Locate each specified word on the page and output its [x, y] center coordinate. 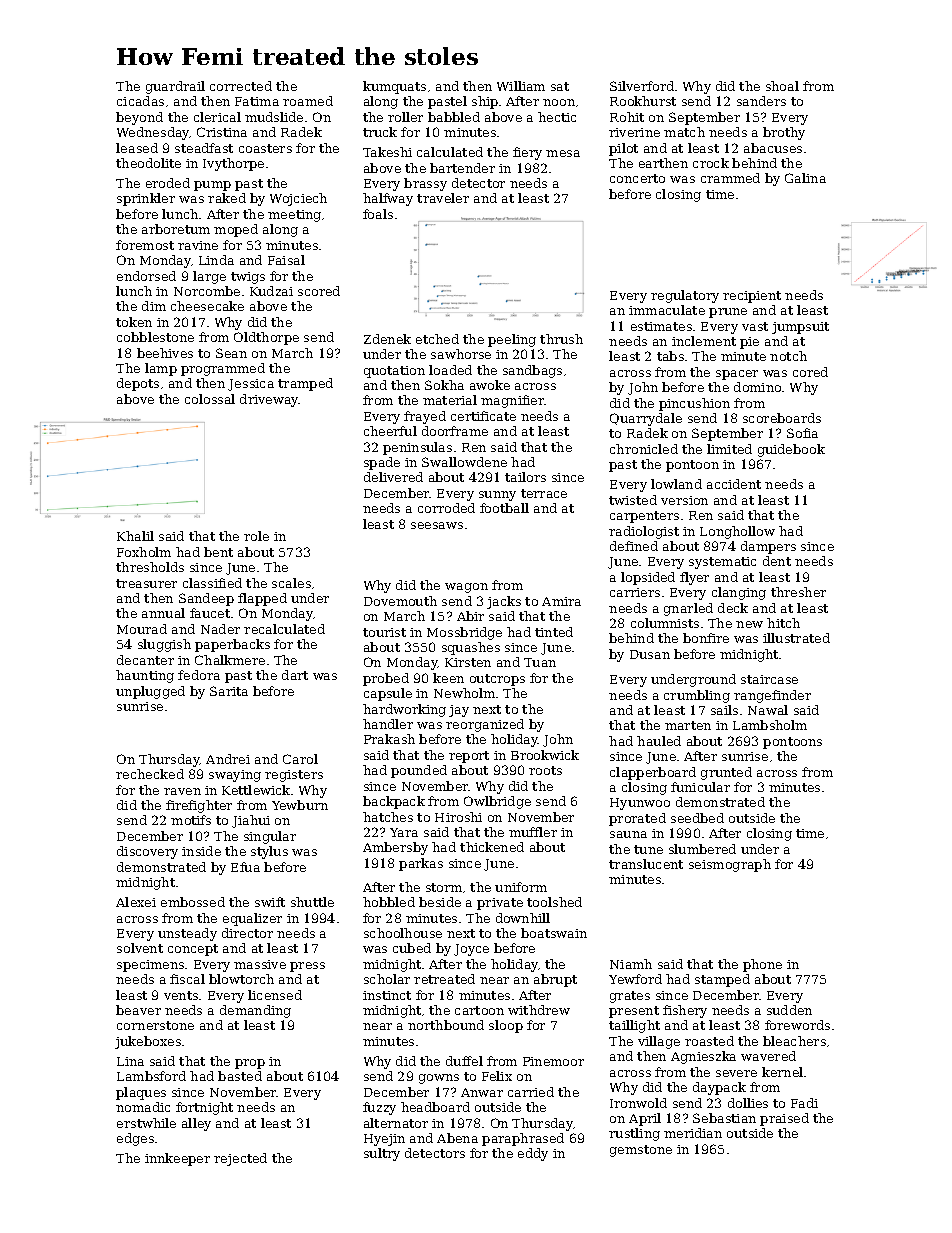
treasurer [146, 583]
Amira [561, 601]
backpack [394, 802]
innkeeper [177, 1159]
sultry [382, 1154]
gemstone [641, 1151]
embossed [193, 902]
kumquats [394, 87]
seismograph [730, 865]
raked [227, 198]
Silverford [642, 86]
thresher [798, 592]
